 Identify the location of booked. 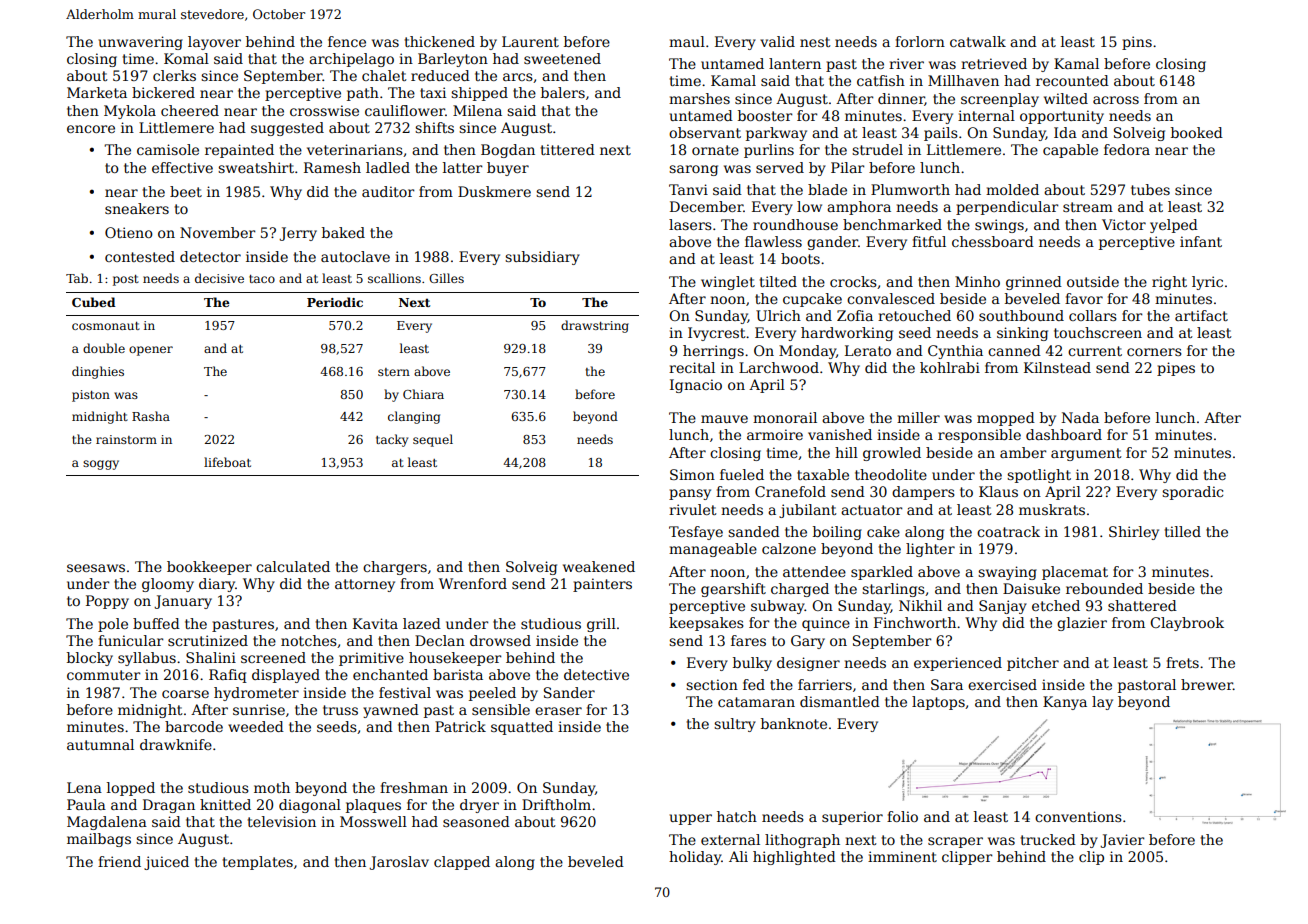
(1197, 132).
